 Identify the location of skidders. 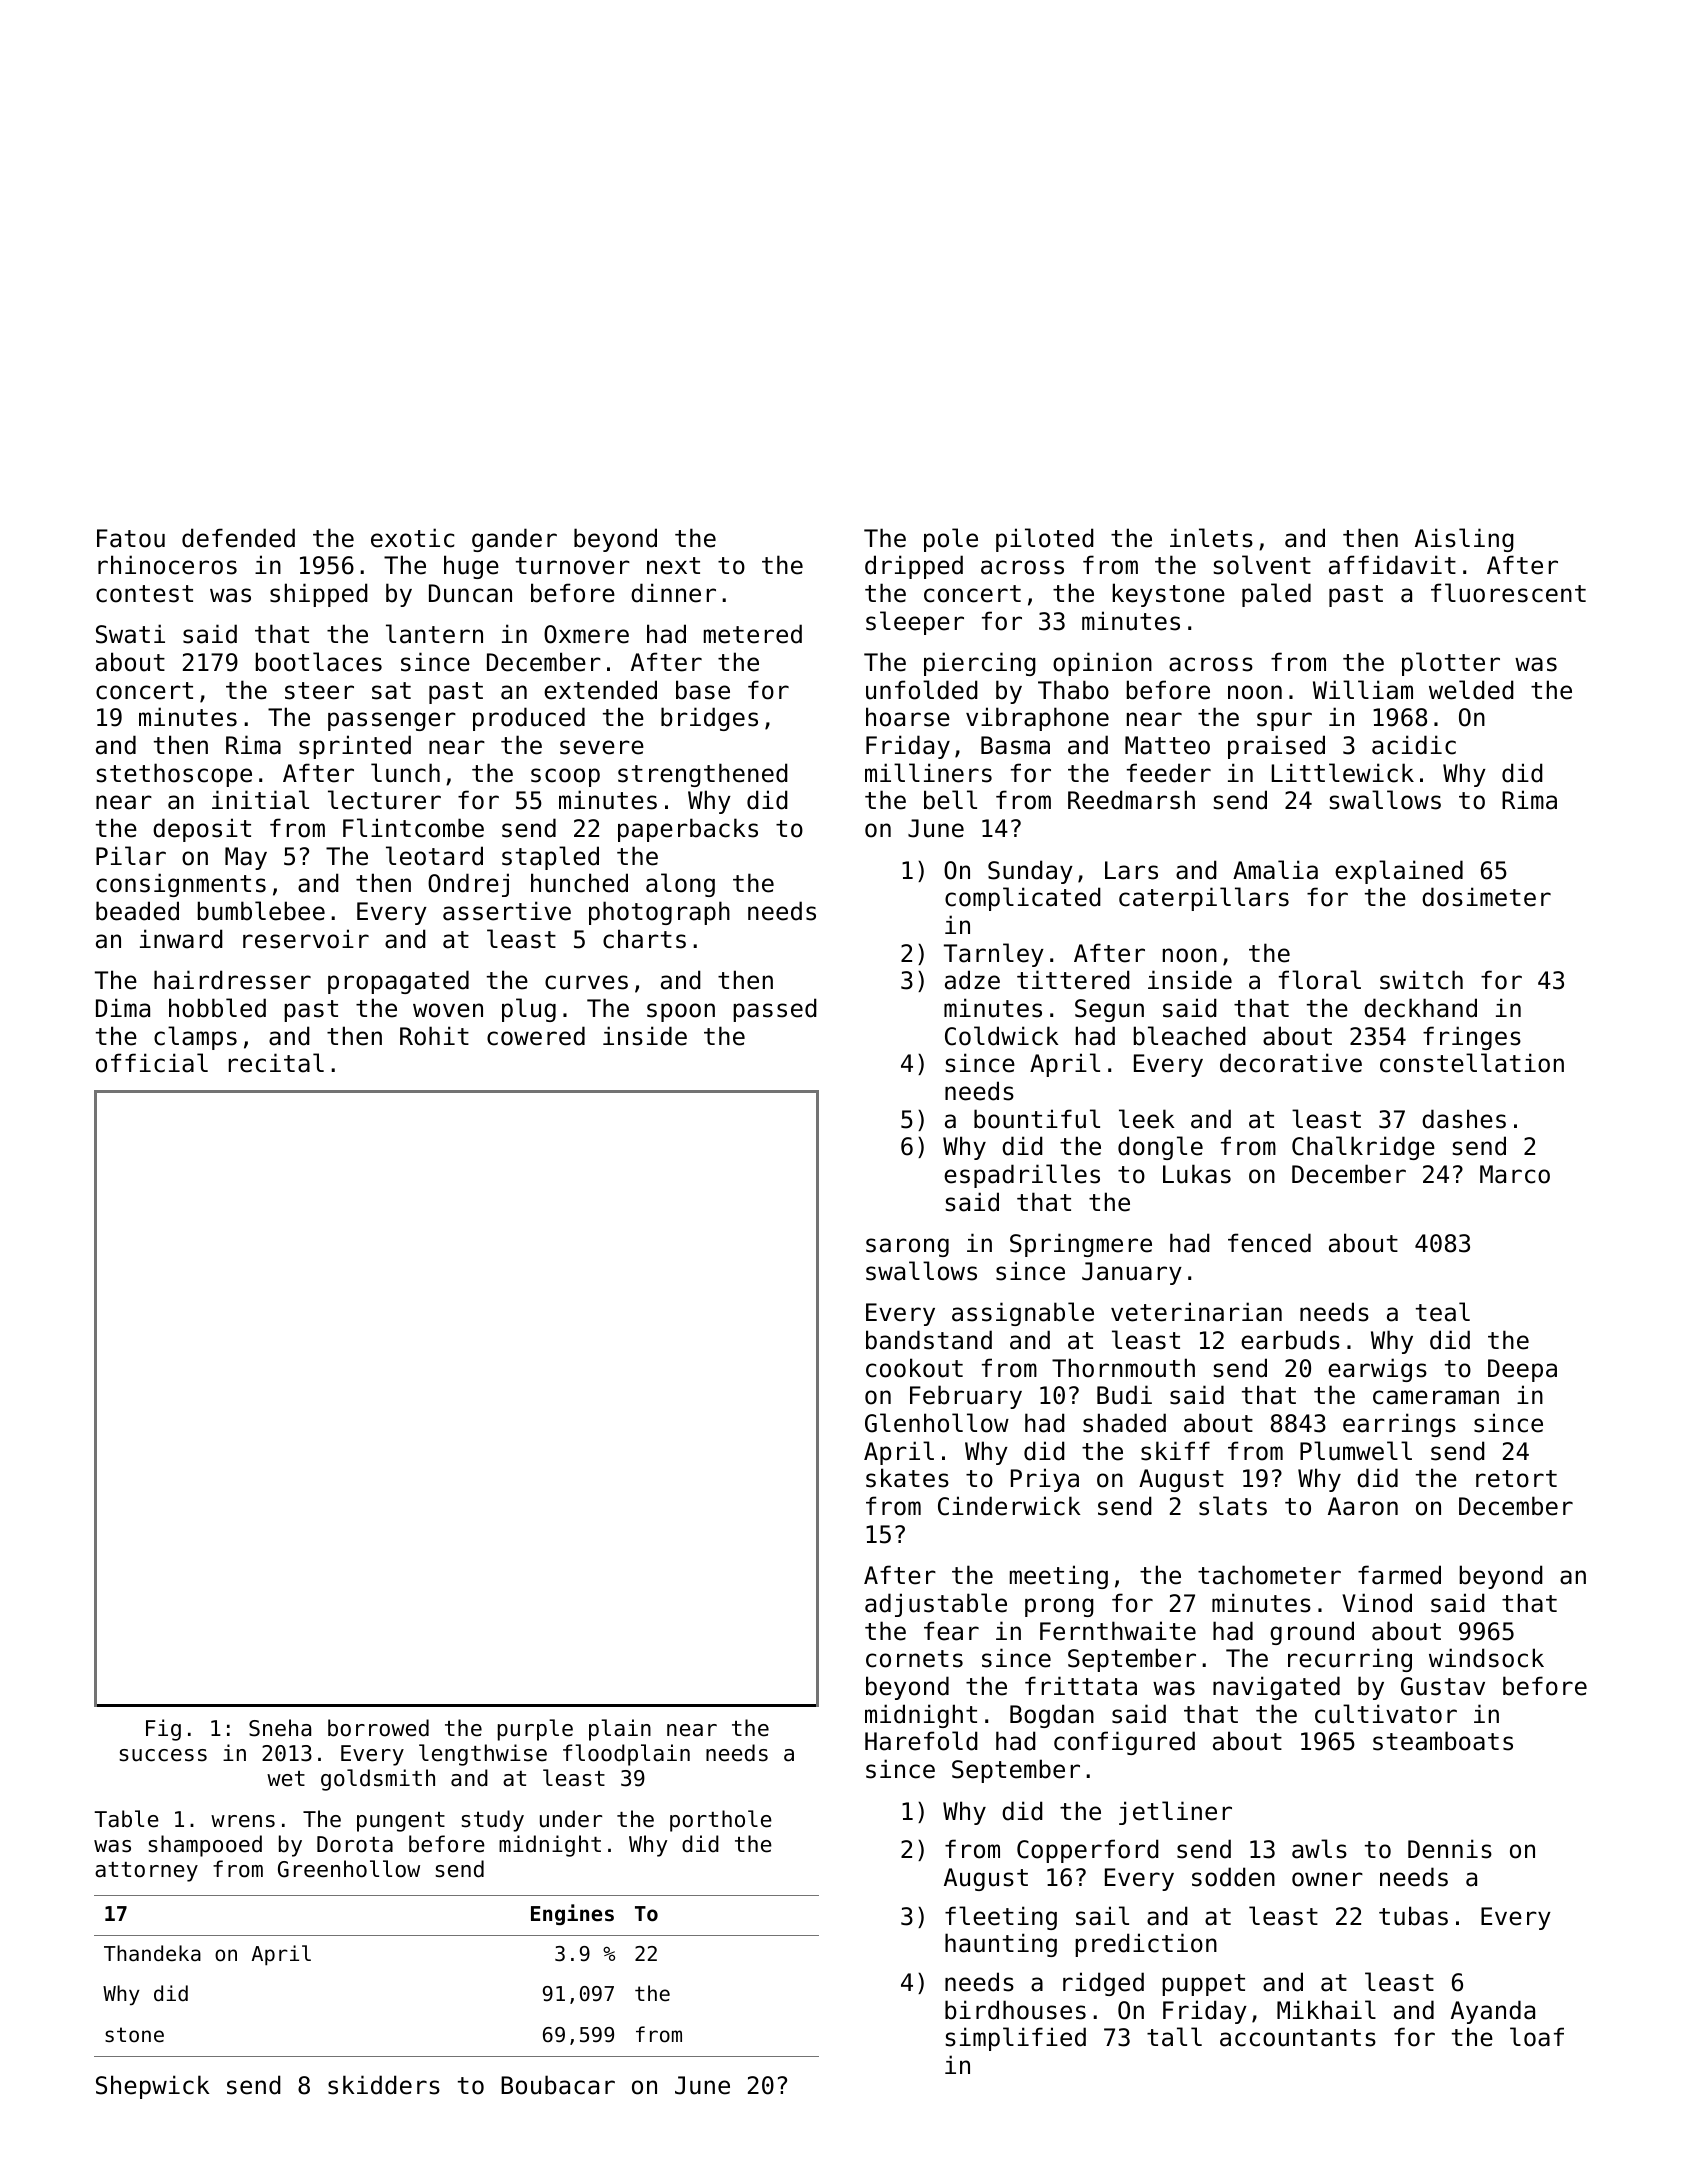
(384, 2085).
